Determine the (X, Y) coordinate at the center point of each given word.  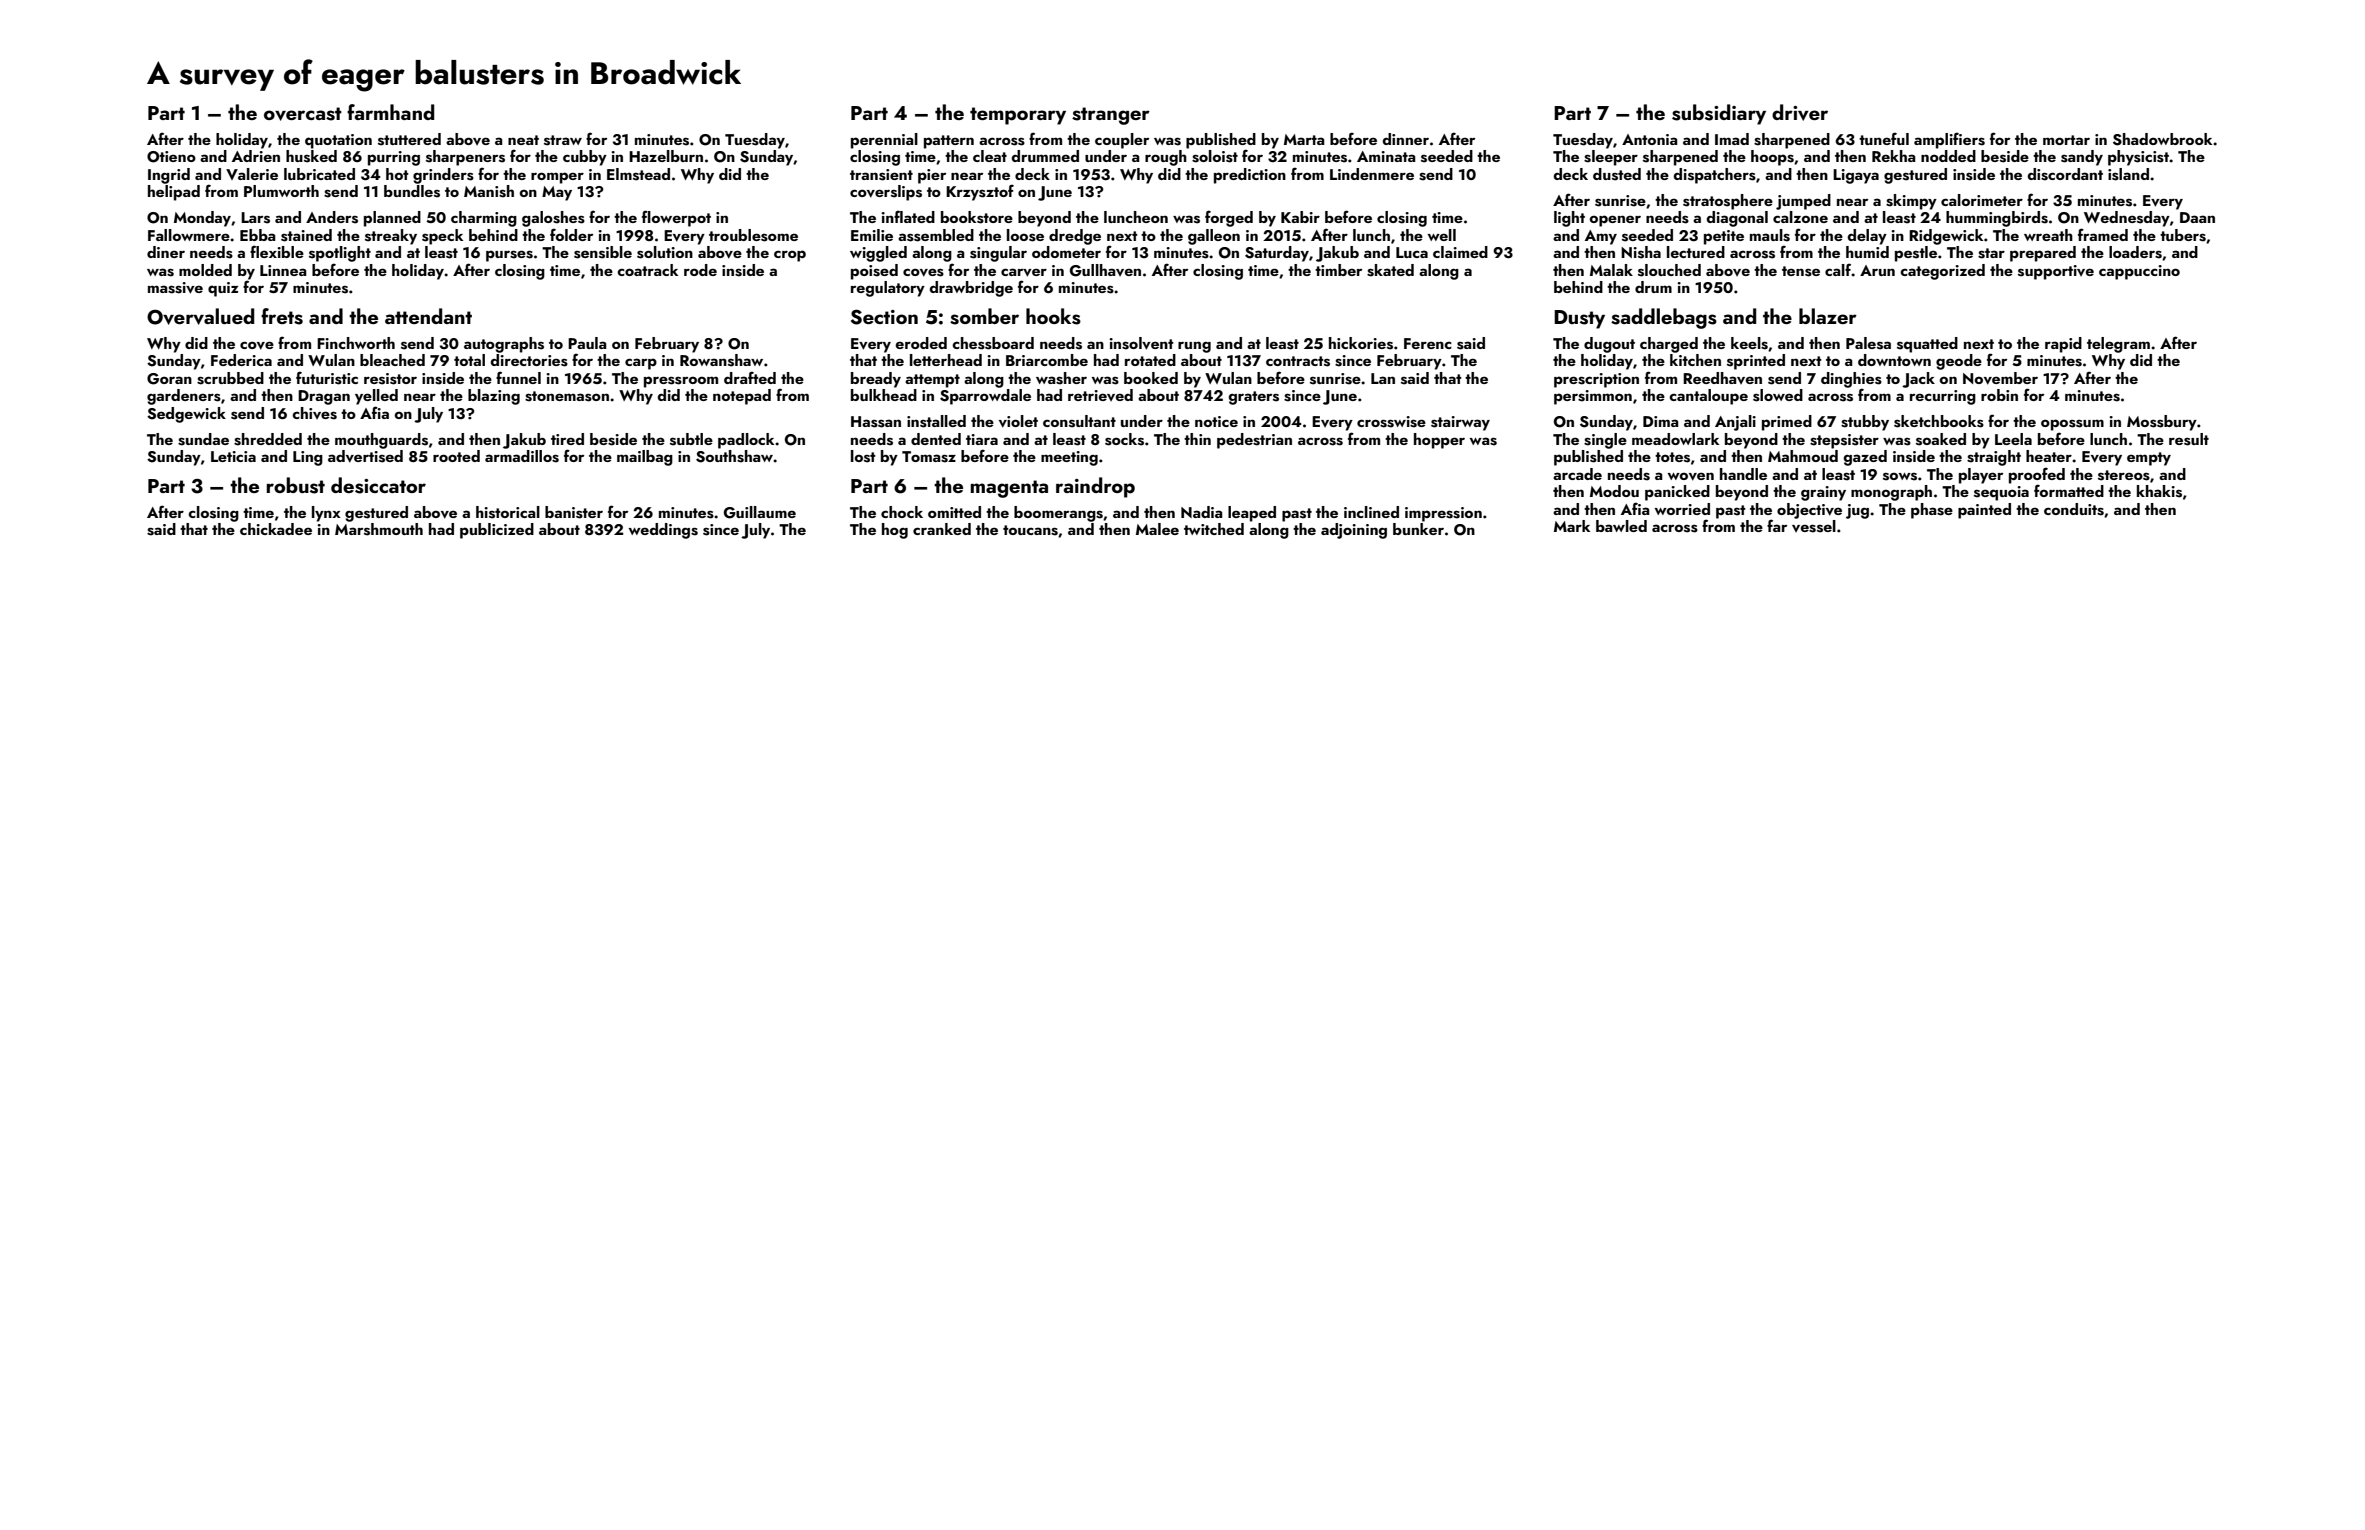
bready (876, 380)
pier (932, 176)
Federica (241, 360)
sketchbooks (1939, 421)
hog (895, 531)
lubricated (319, 174)
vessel (1814, 526)
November (2000, 378)
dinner (1405, 139)
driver (1800, 112)
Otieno (171, 157)
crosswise (1391, 422)
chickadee (276, 529)
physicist (2138, 158)
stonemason (567, 396)
